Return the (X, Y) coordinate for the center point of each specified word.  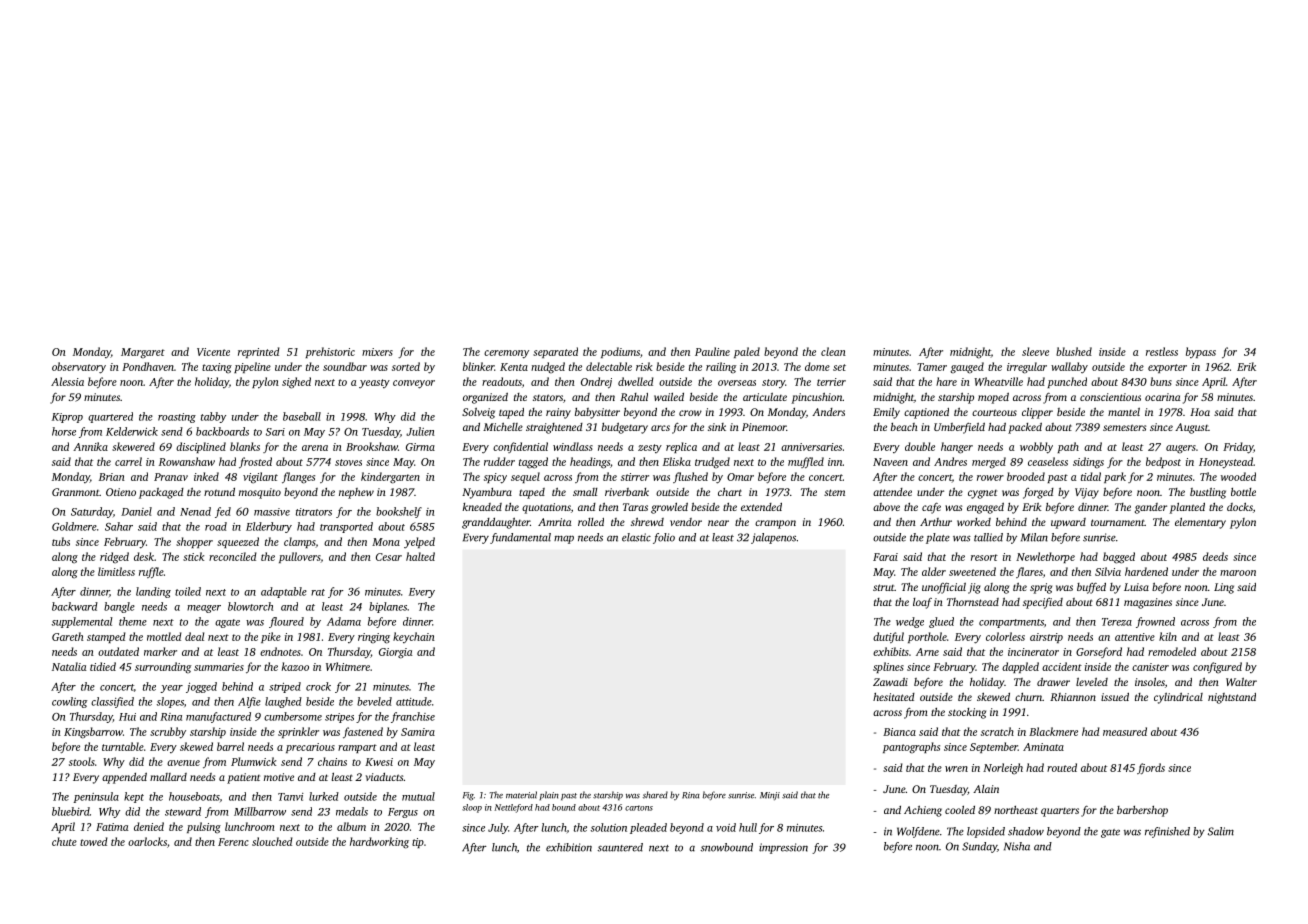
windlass (573, 446)
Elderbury (269, 527)
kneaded (482, 507)
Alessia (67, 381)
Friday (1238, 448)
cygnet (982, 494)
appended (124, 778)
